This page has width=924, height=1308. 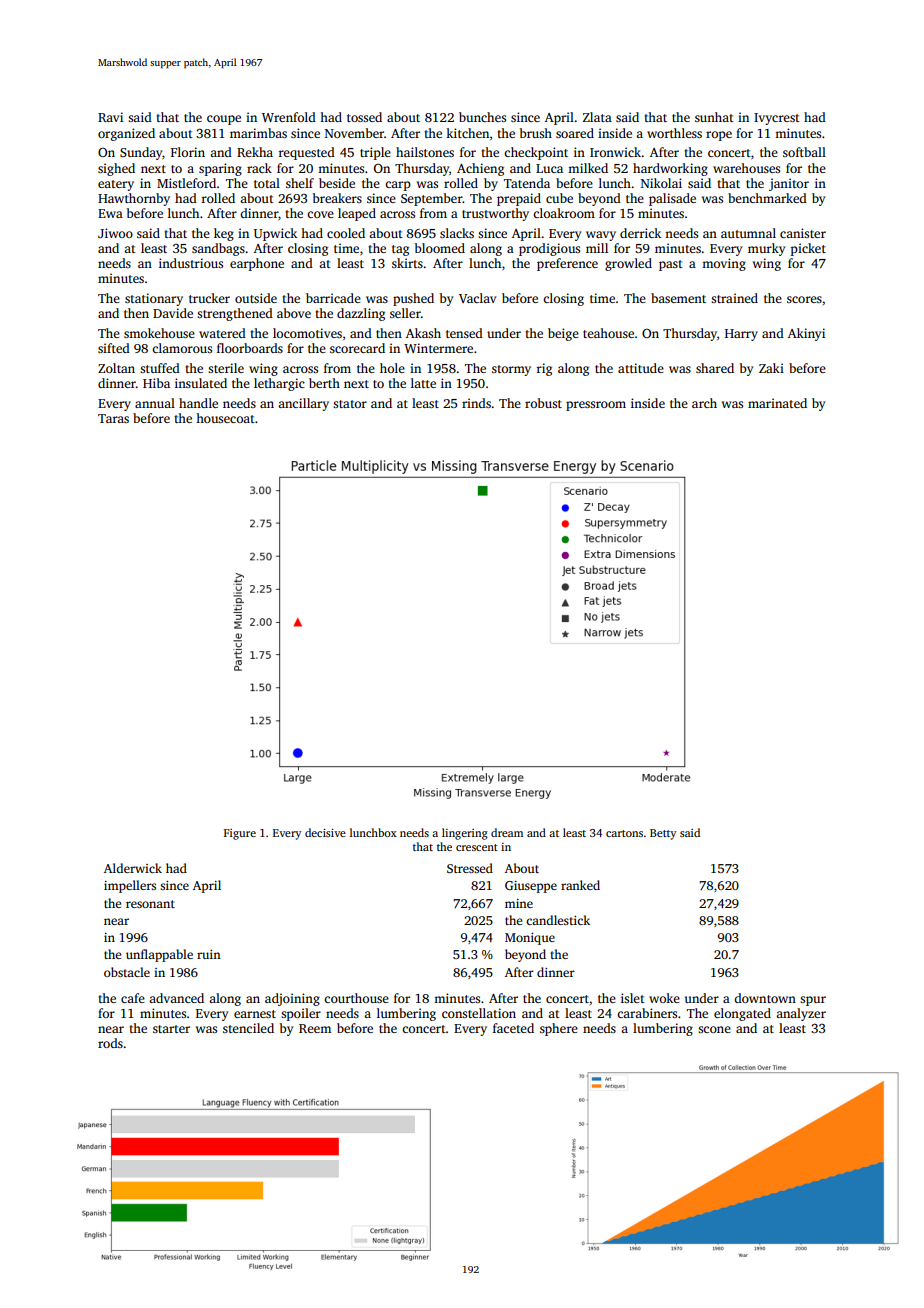 What do you see at coordinates (325, 832) in the page?
I see `decisive` at bounding box center [325, 832].
